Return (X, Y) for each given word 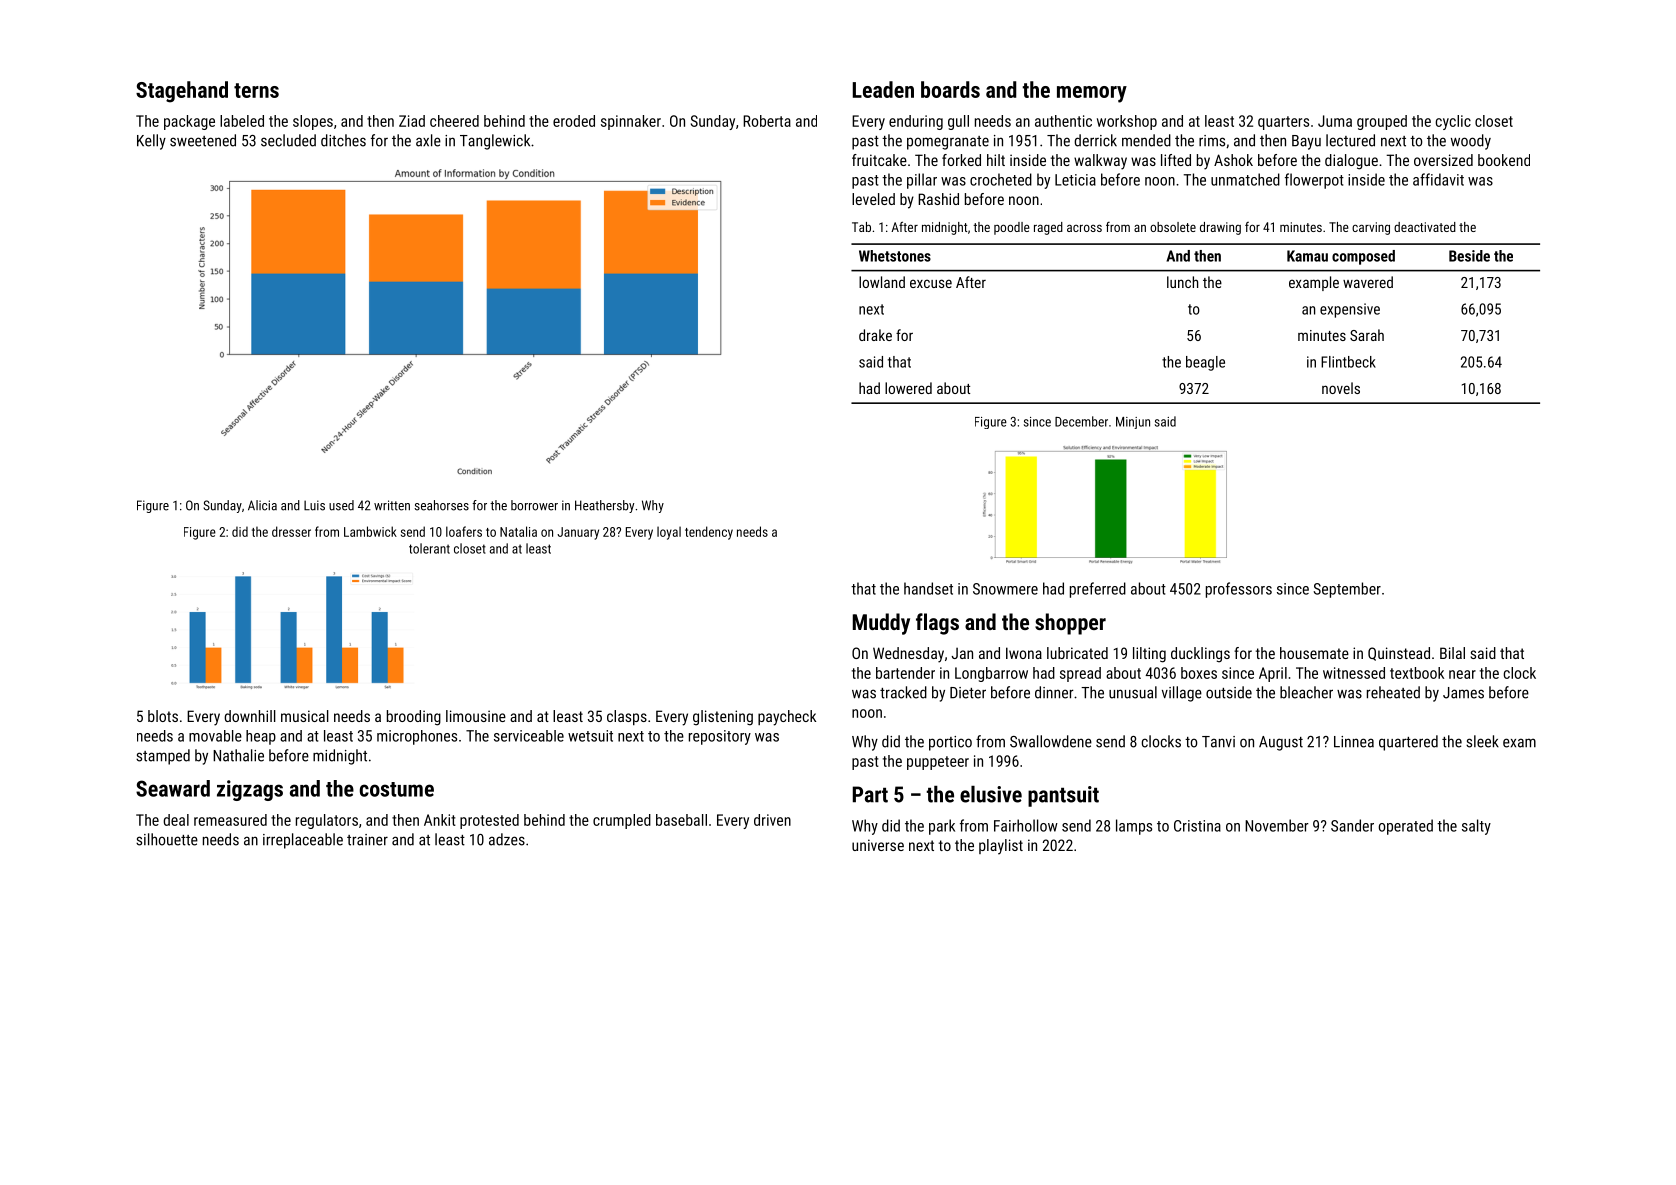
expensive (1350, 310)
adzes (507, 839)
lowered (908, 388)
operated (1406, 827)
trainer (367, 840)
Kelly (151, 142)
